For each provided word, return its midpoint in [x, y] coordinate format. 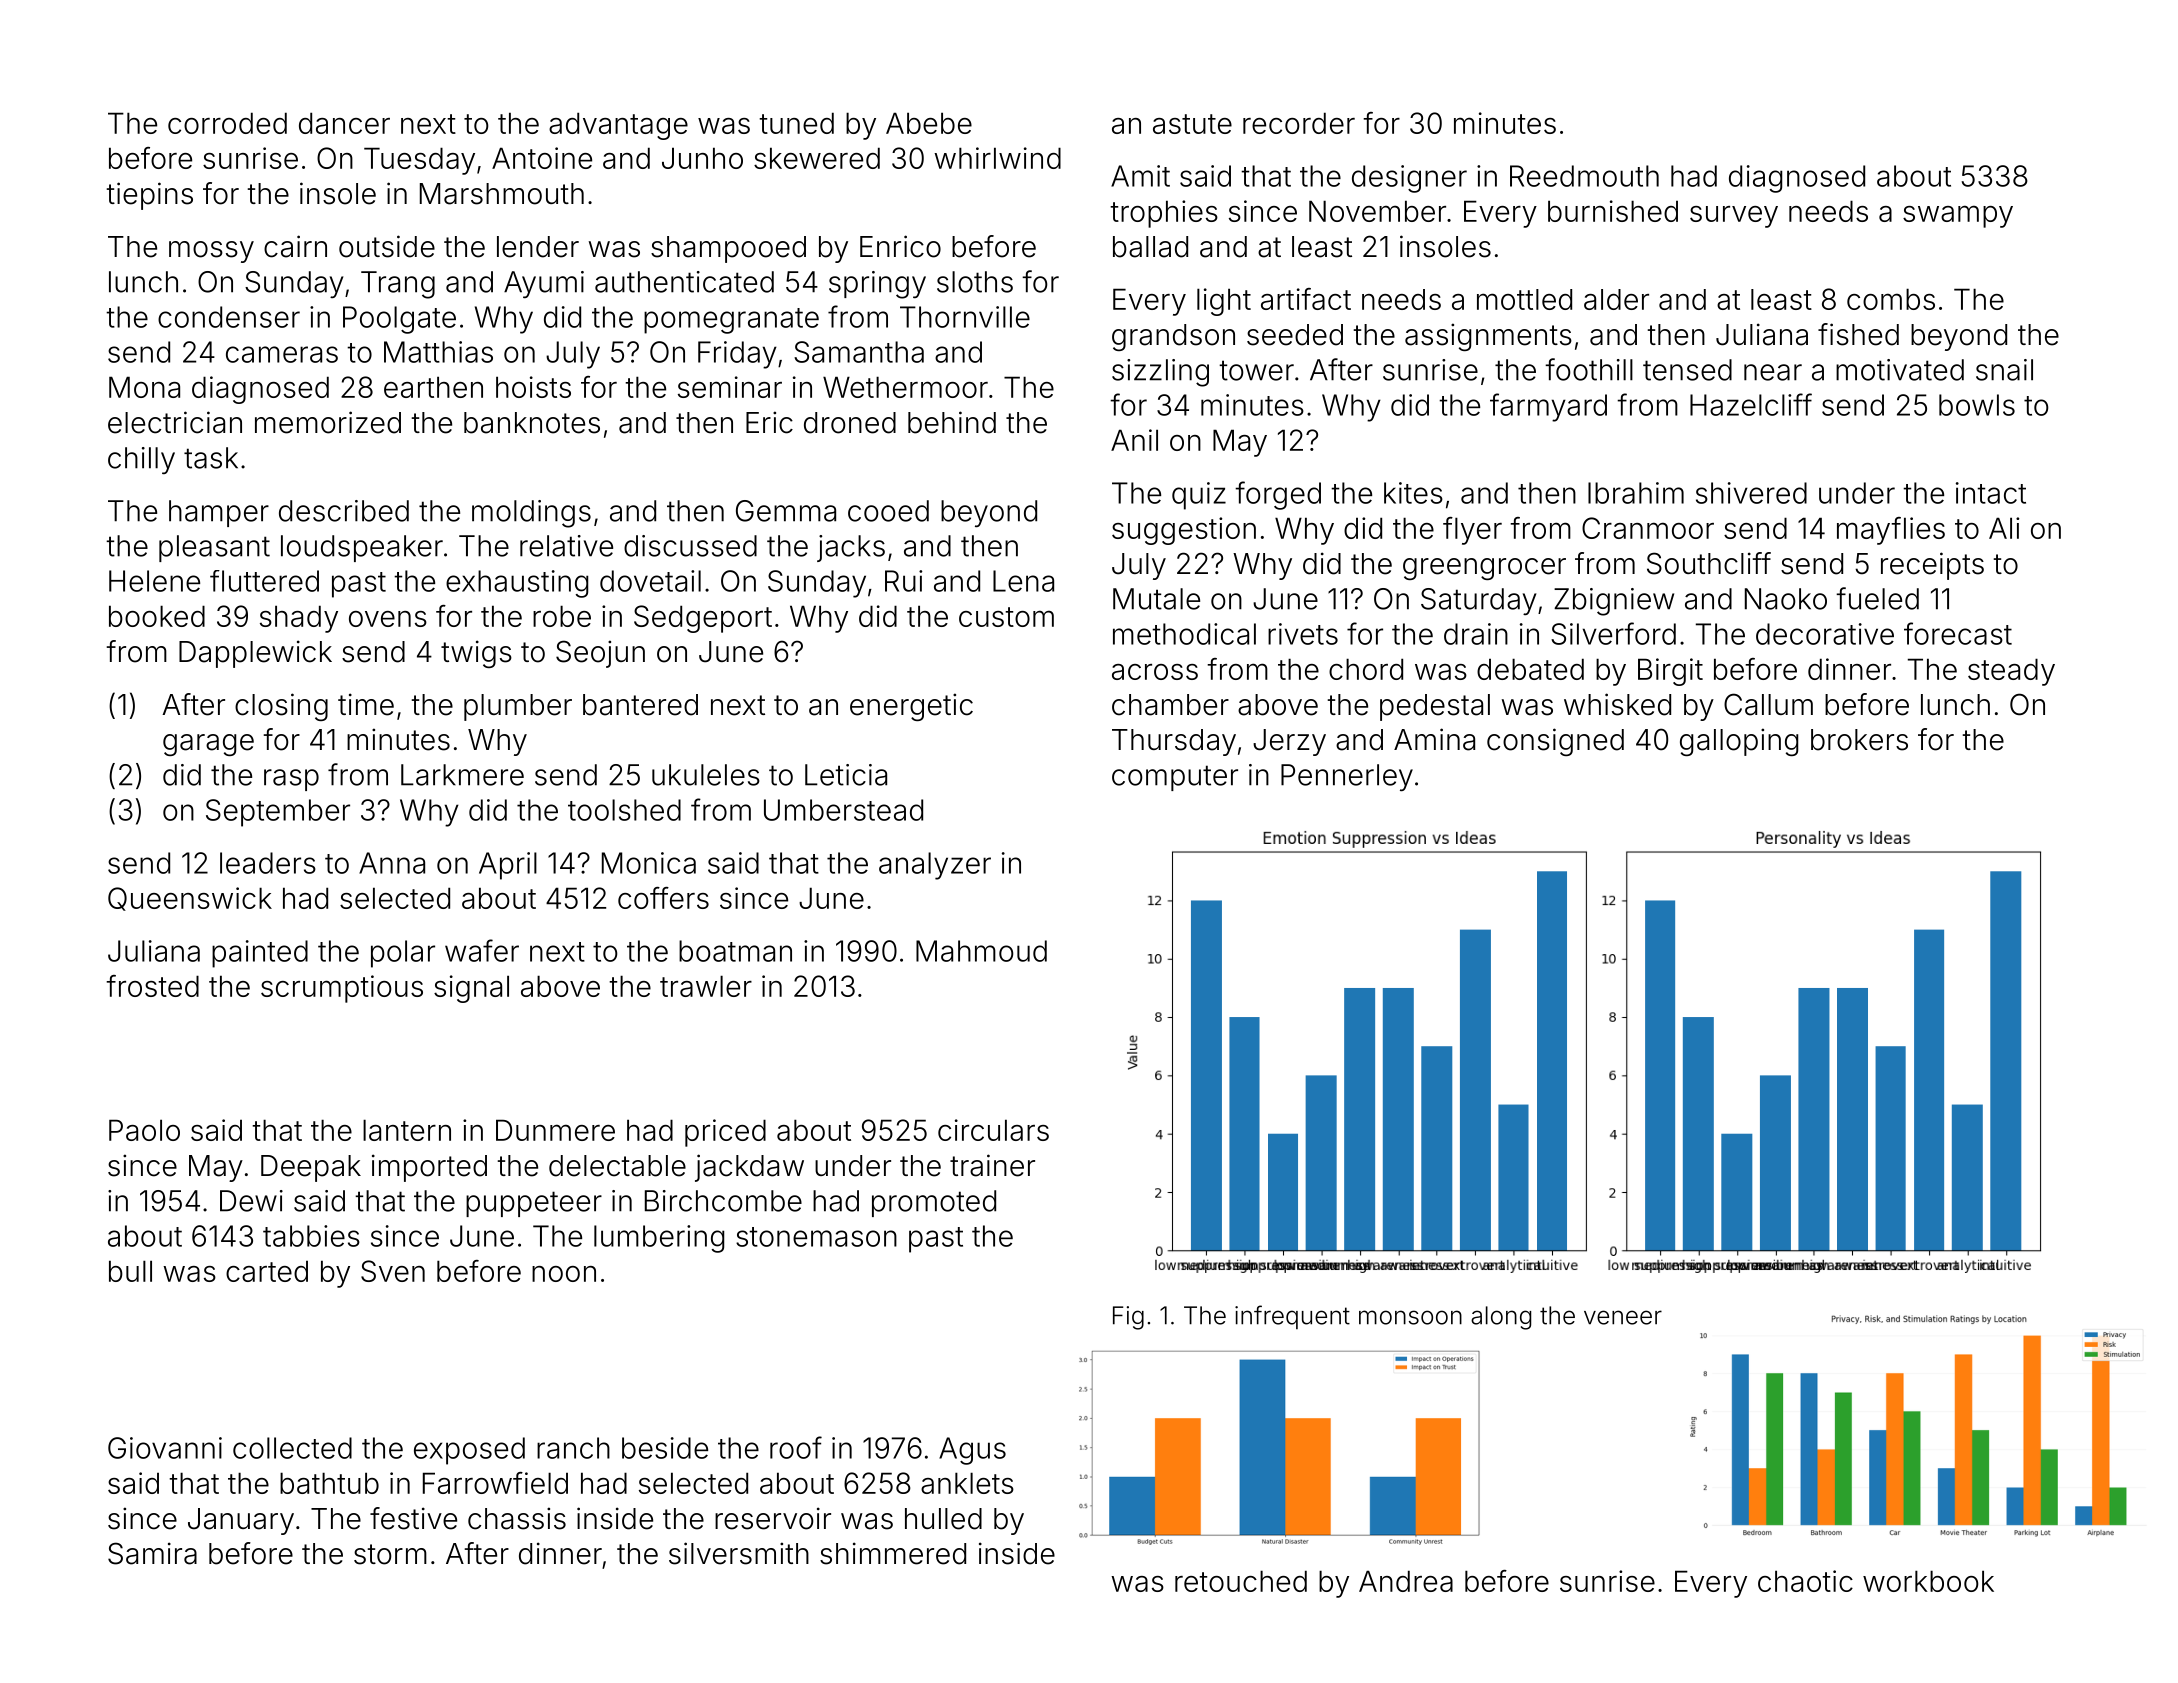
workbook [1928, 1581]
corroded [227, 123]
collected [292, 1448]
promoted [934, 1203]
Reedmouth [1584, 176]
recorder [1299, 123]
